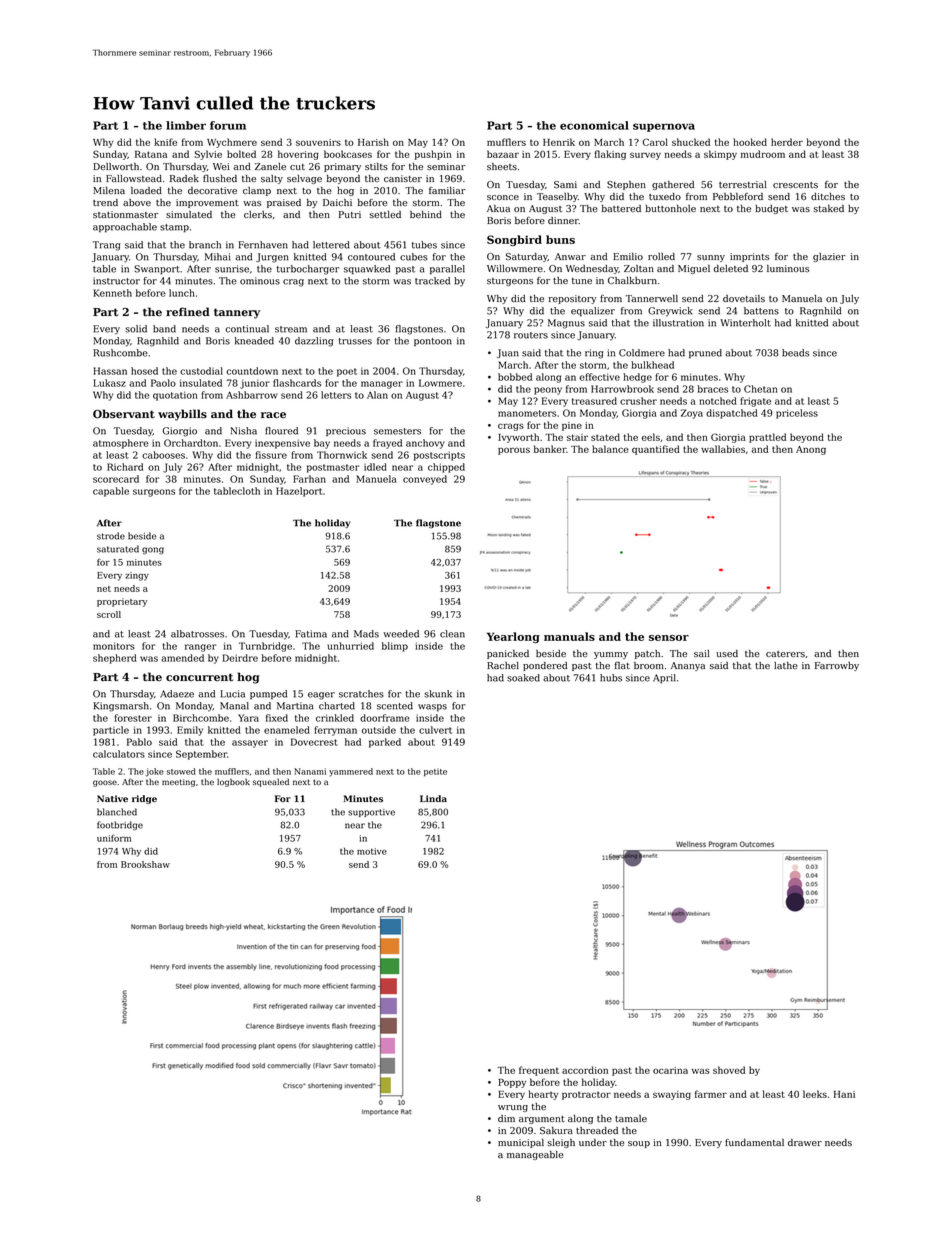  I want to click on hubs, so click(611, 678).
